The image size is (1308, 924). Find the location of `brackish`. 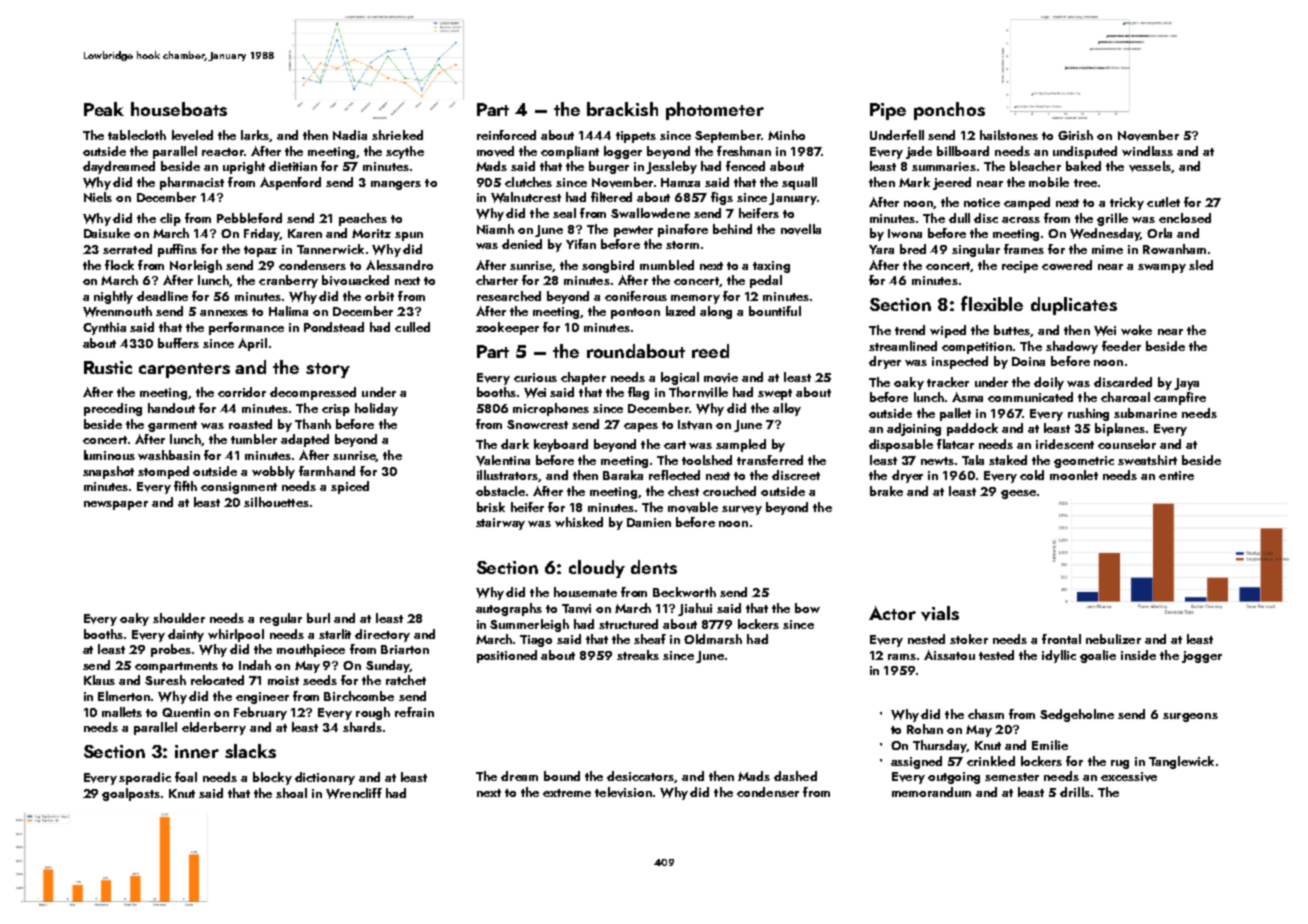

brackish is located at coordinates (622, 109).
